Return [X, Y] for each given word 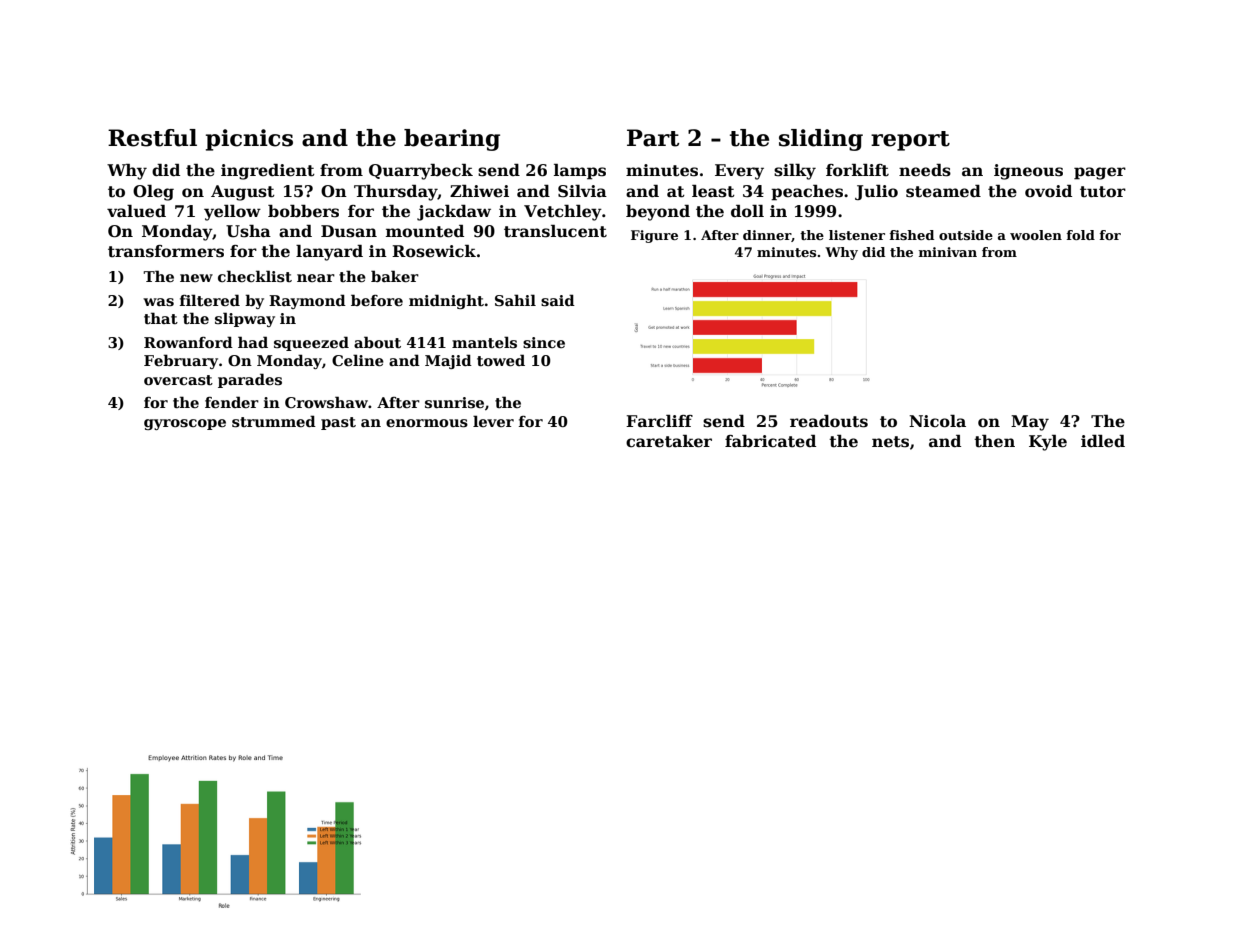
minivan [948, 252]
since [544, 342]
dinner [767, 235]
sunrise [454, 402]
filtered [210, 300]
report [910, 141]
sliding [821, 140]
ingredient [268, 172]
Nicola [937, 421]
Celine [358, 360]
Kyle [1048, 443]
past [338, 423]
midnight [446, 301]
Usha [248, 231]
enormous [427, 423]
